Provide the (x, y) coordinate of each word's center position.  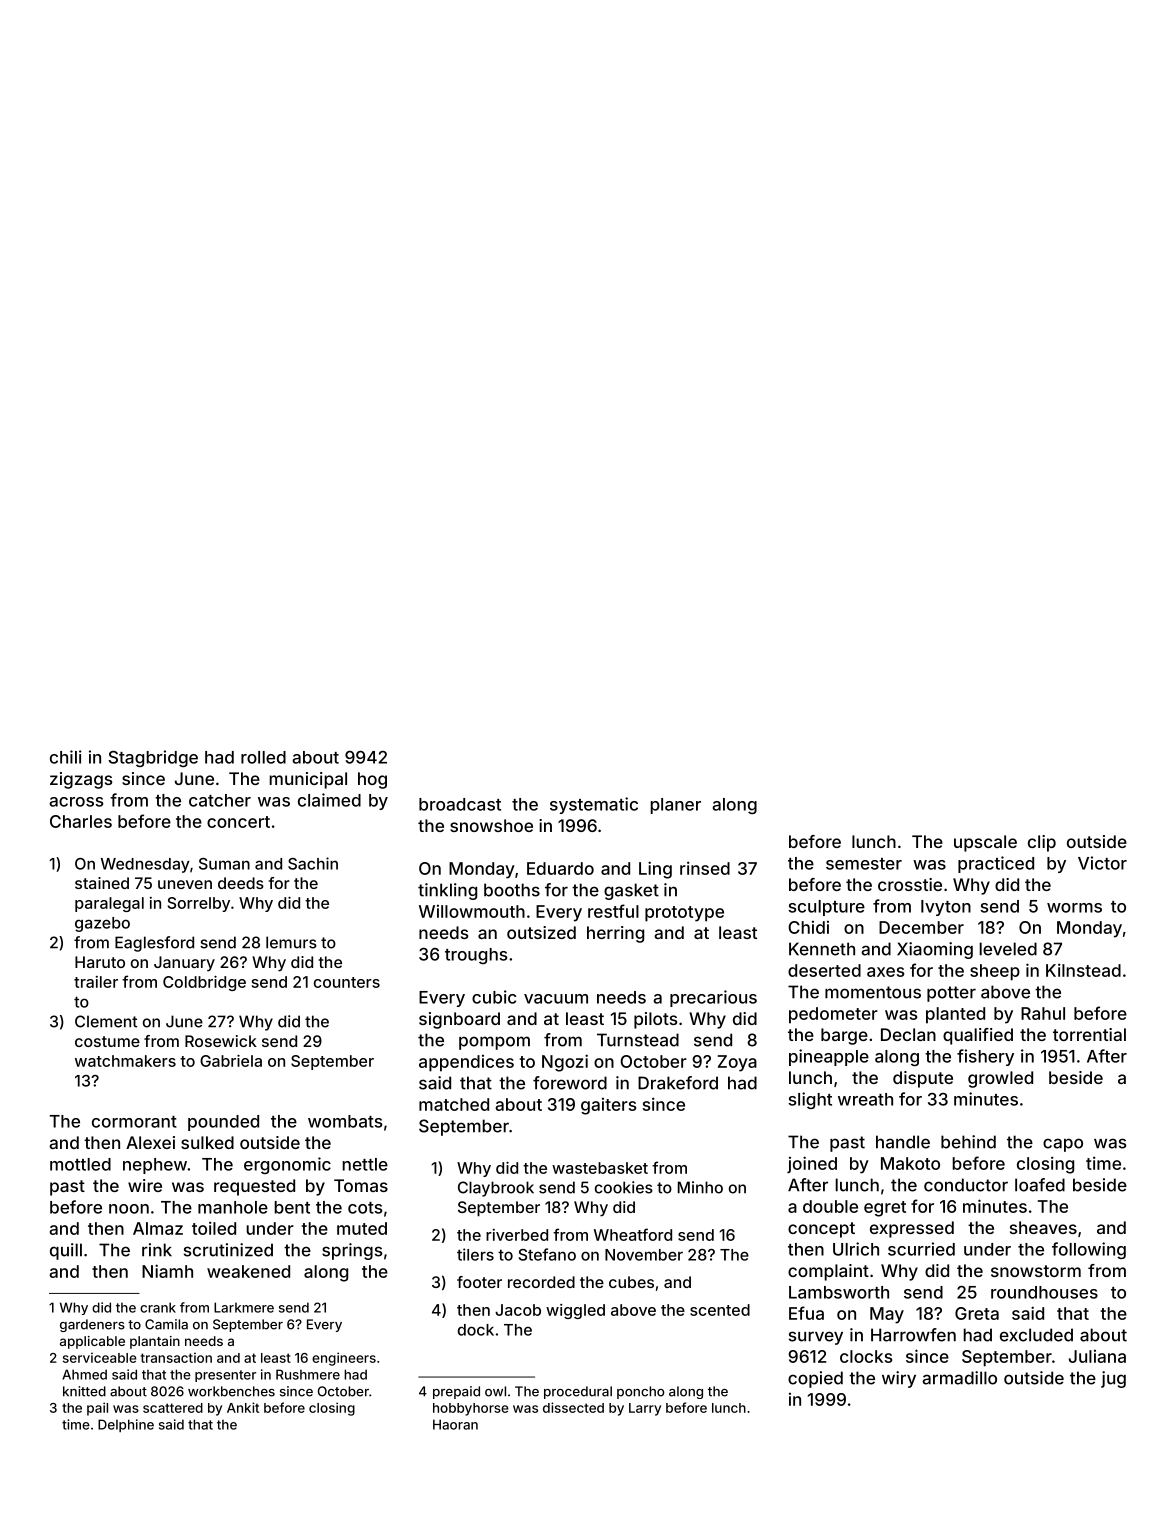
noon (129, 1209)
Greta (977, 1313)
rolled (263, 757)
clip (1042, 843)
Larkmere (244, 1307)
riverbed (517, 1235)
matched (454, 1104)
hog (372, 780)
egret (885, 1209)
